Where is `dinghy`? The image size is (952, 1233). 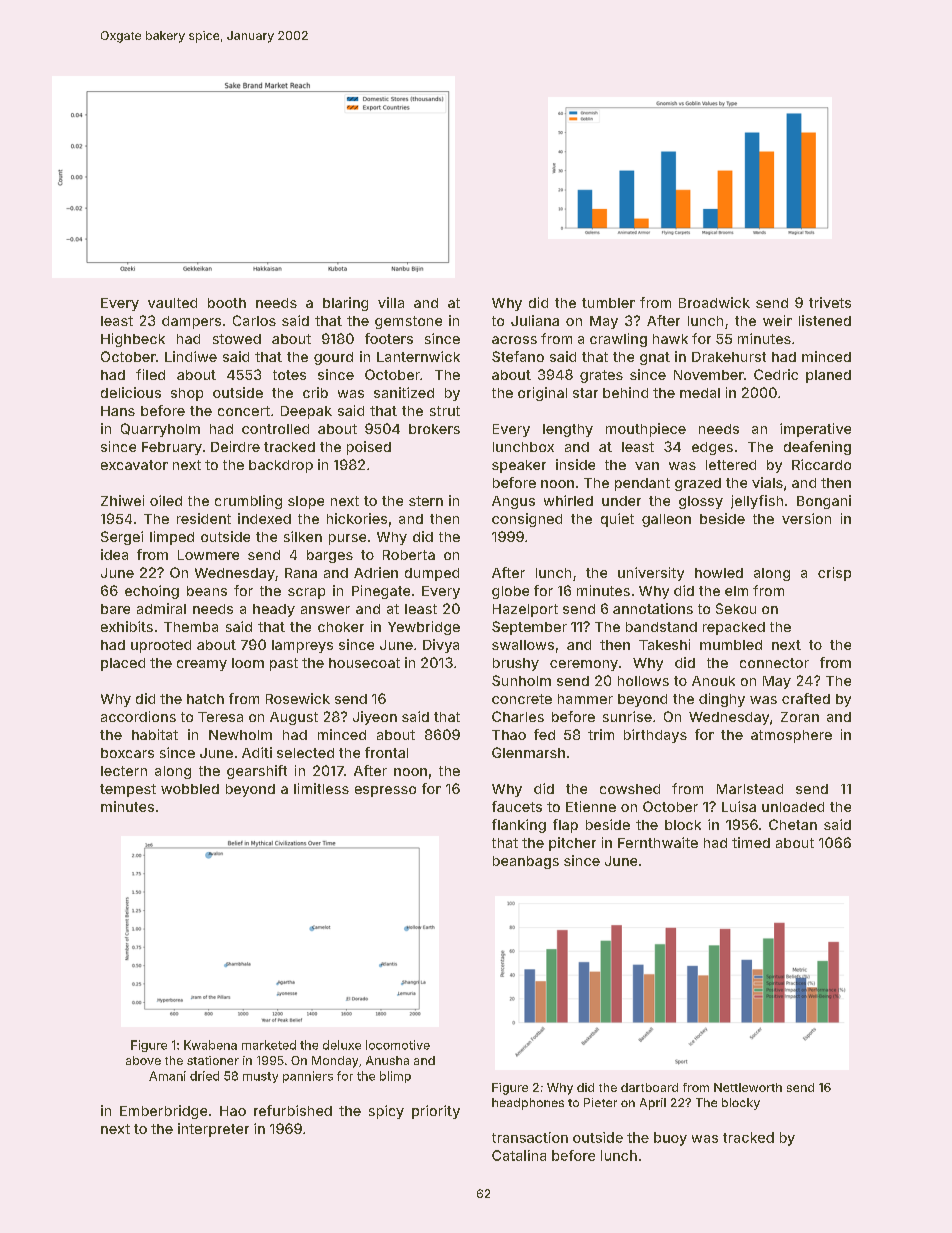
dinghy is located at coordinates (722, 700).
